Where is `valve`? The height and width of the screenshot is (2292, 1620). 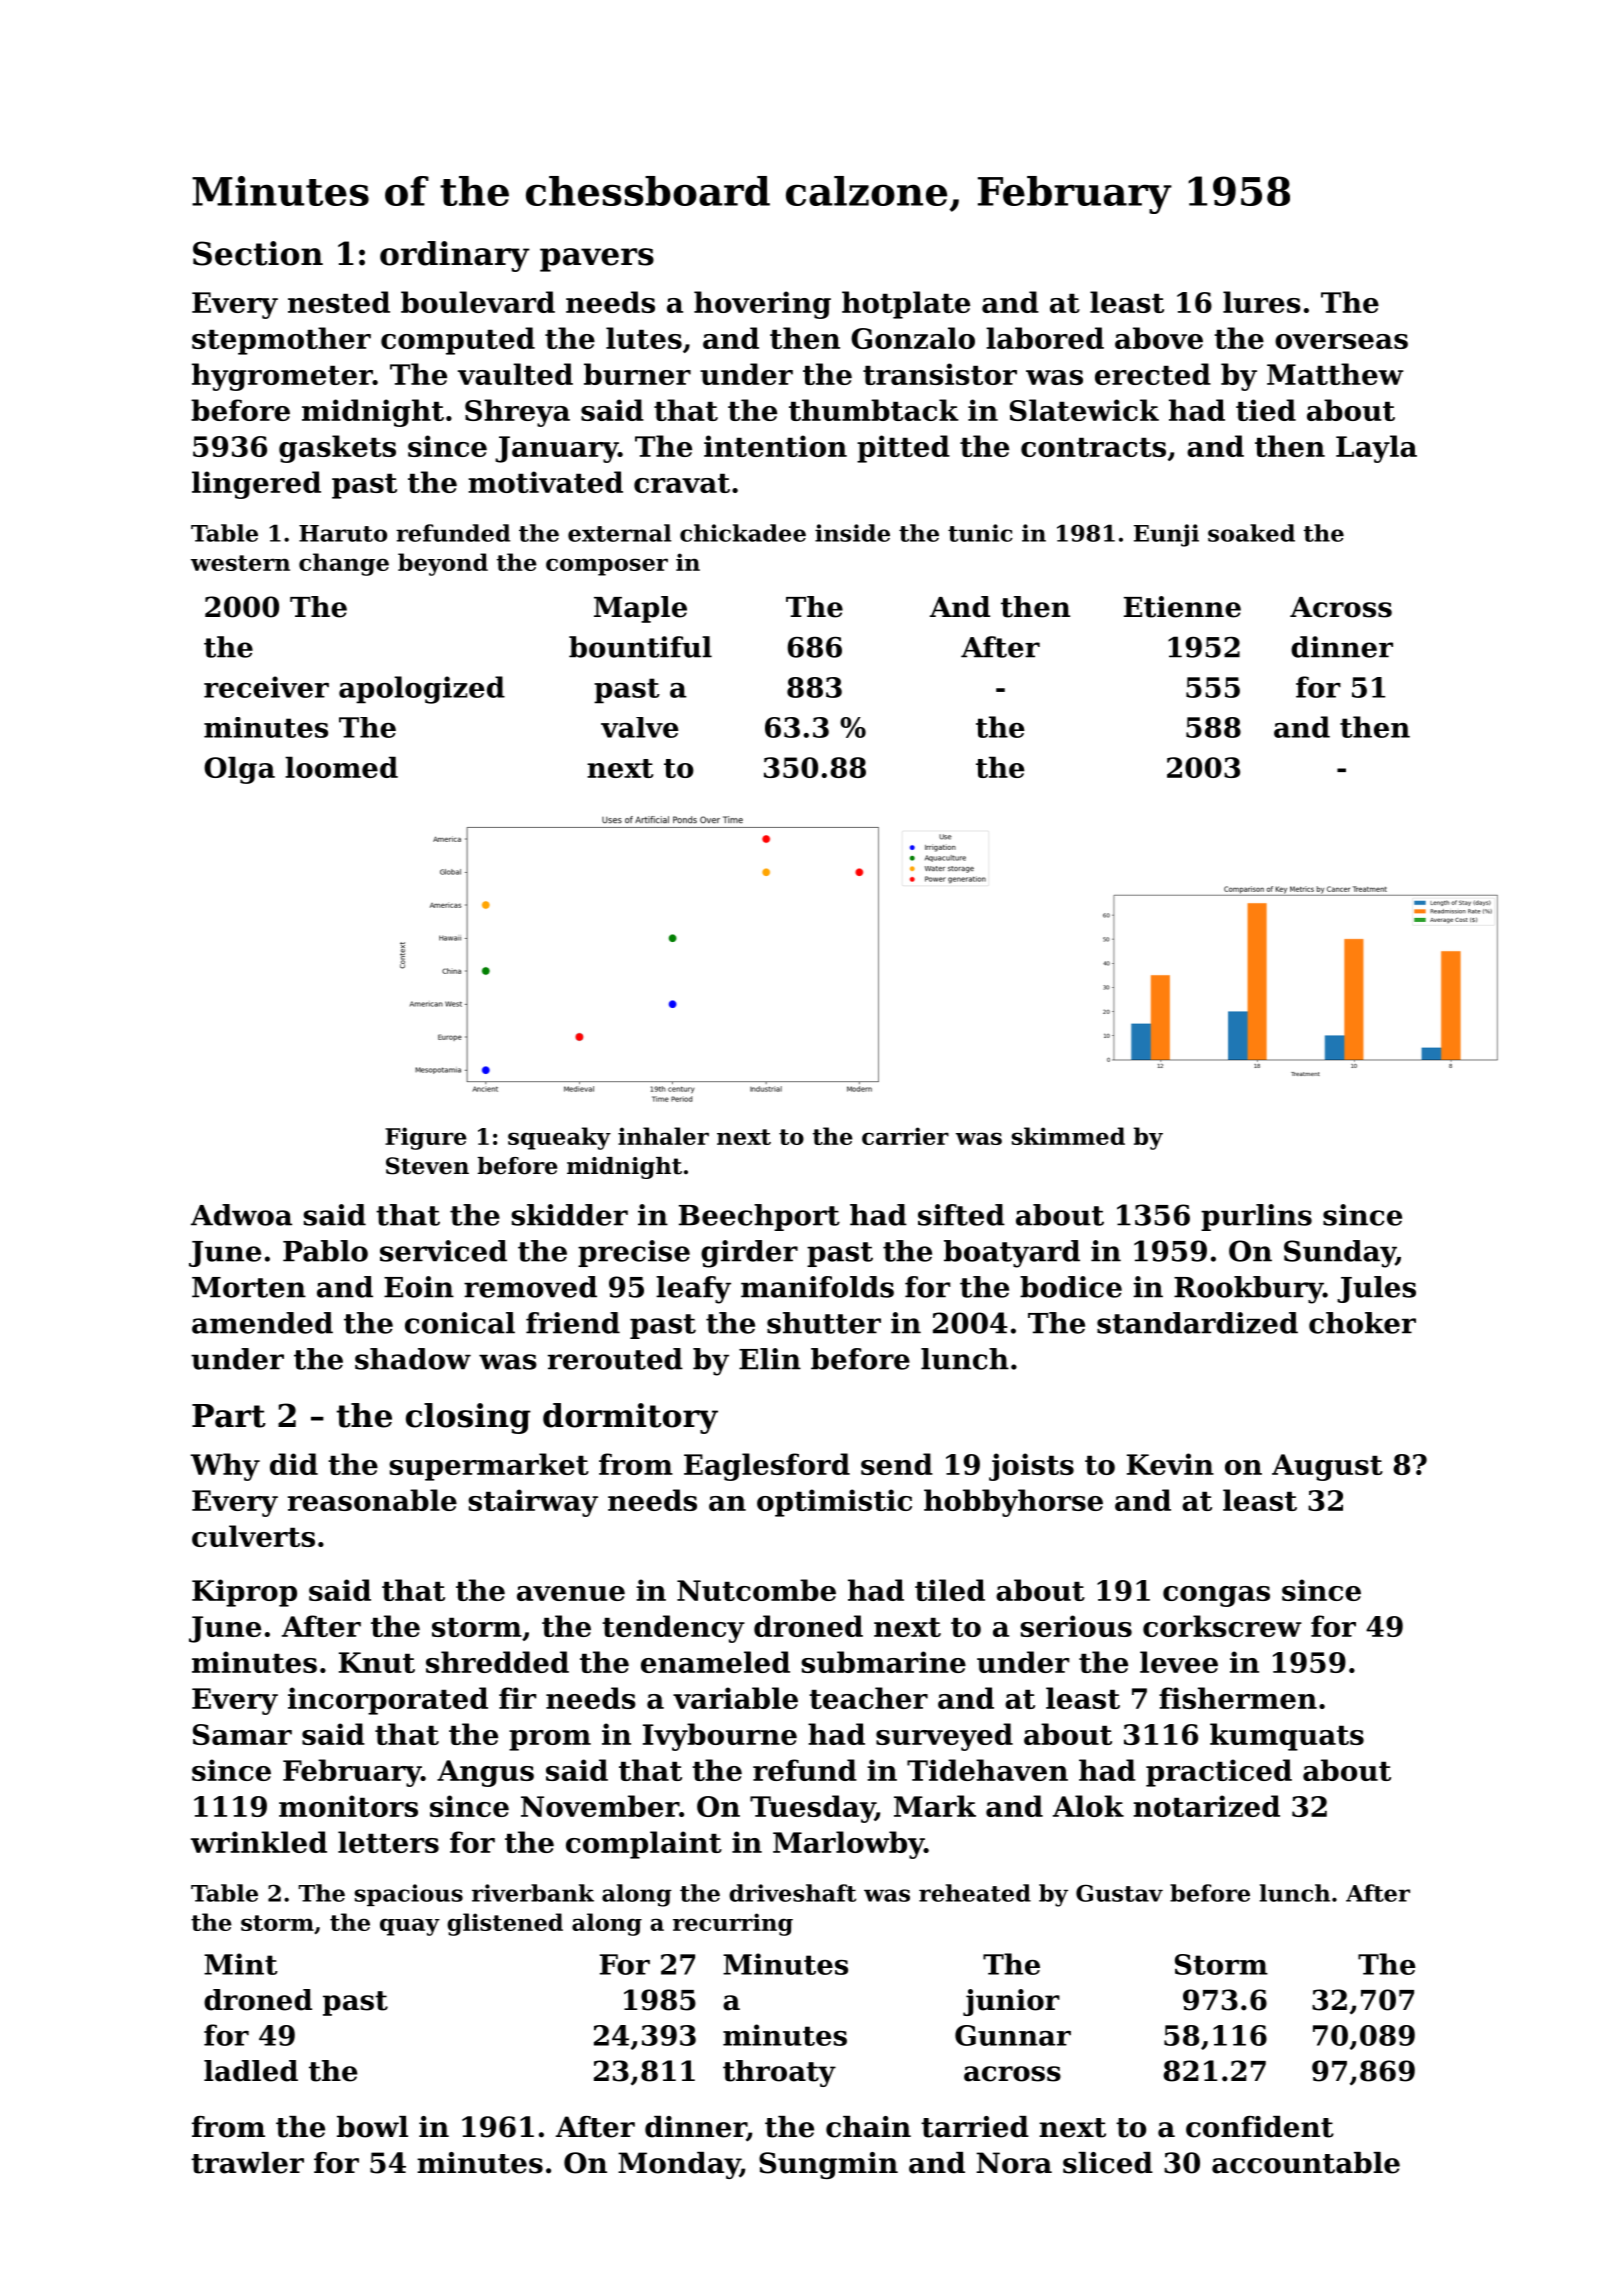
valve is located at coordinates (640, 727).
